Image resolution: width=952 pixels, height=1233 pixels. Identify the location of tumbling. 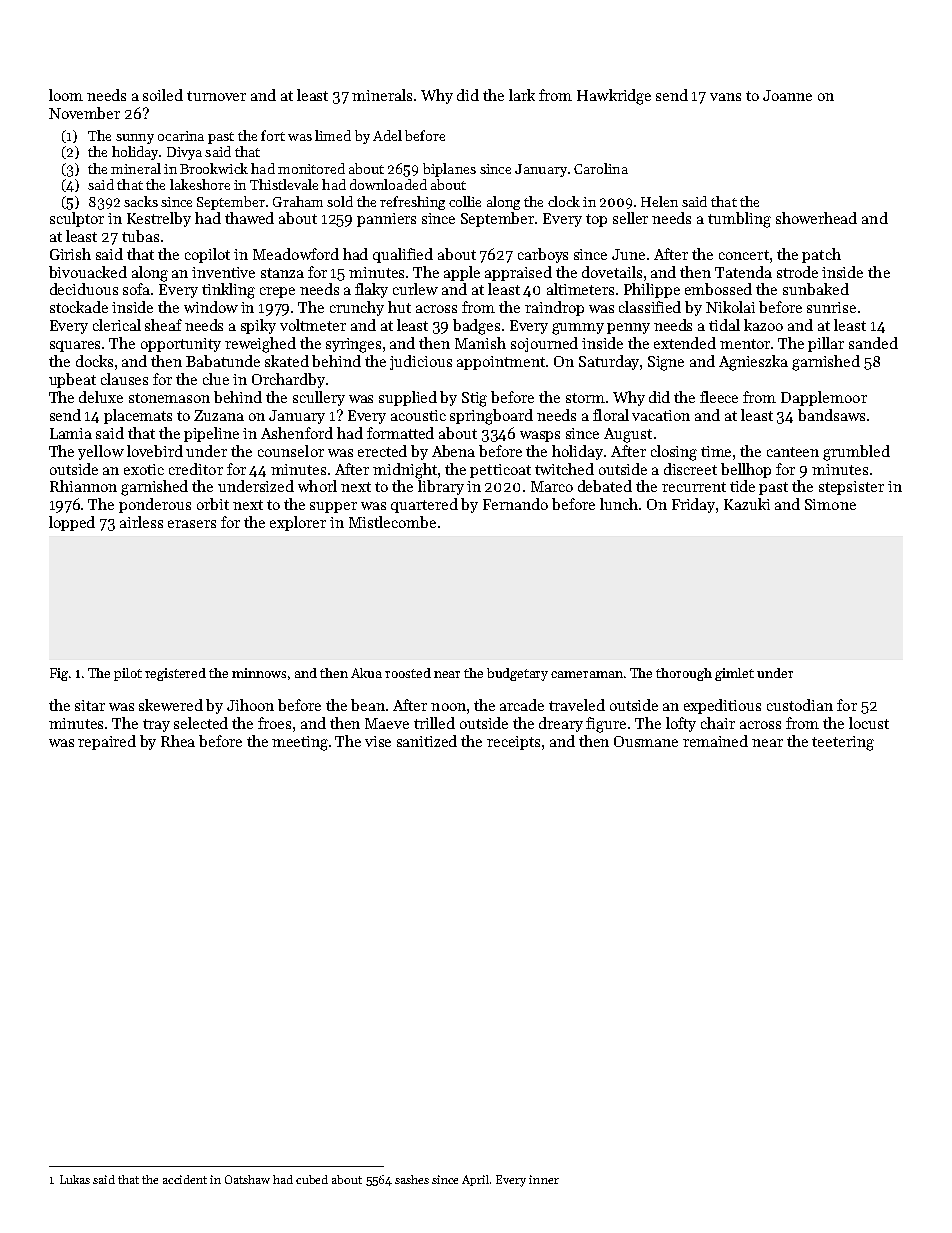
(739, 220).
